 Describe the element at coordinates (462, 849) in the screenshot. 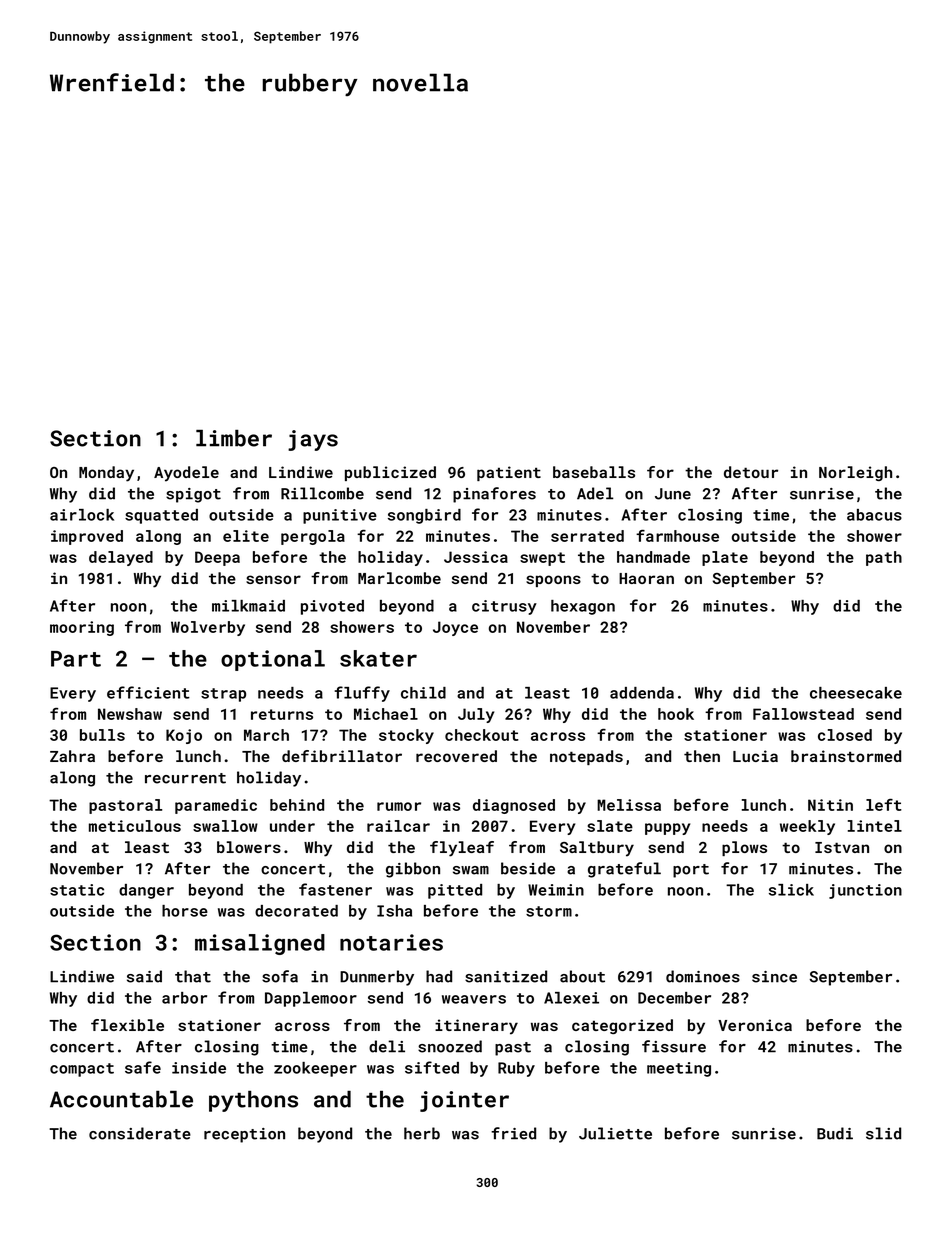

I see `flyleaf` at that location.
